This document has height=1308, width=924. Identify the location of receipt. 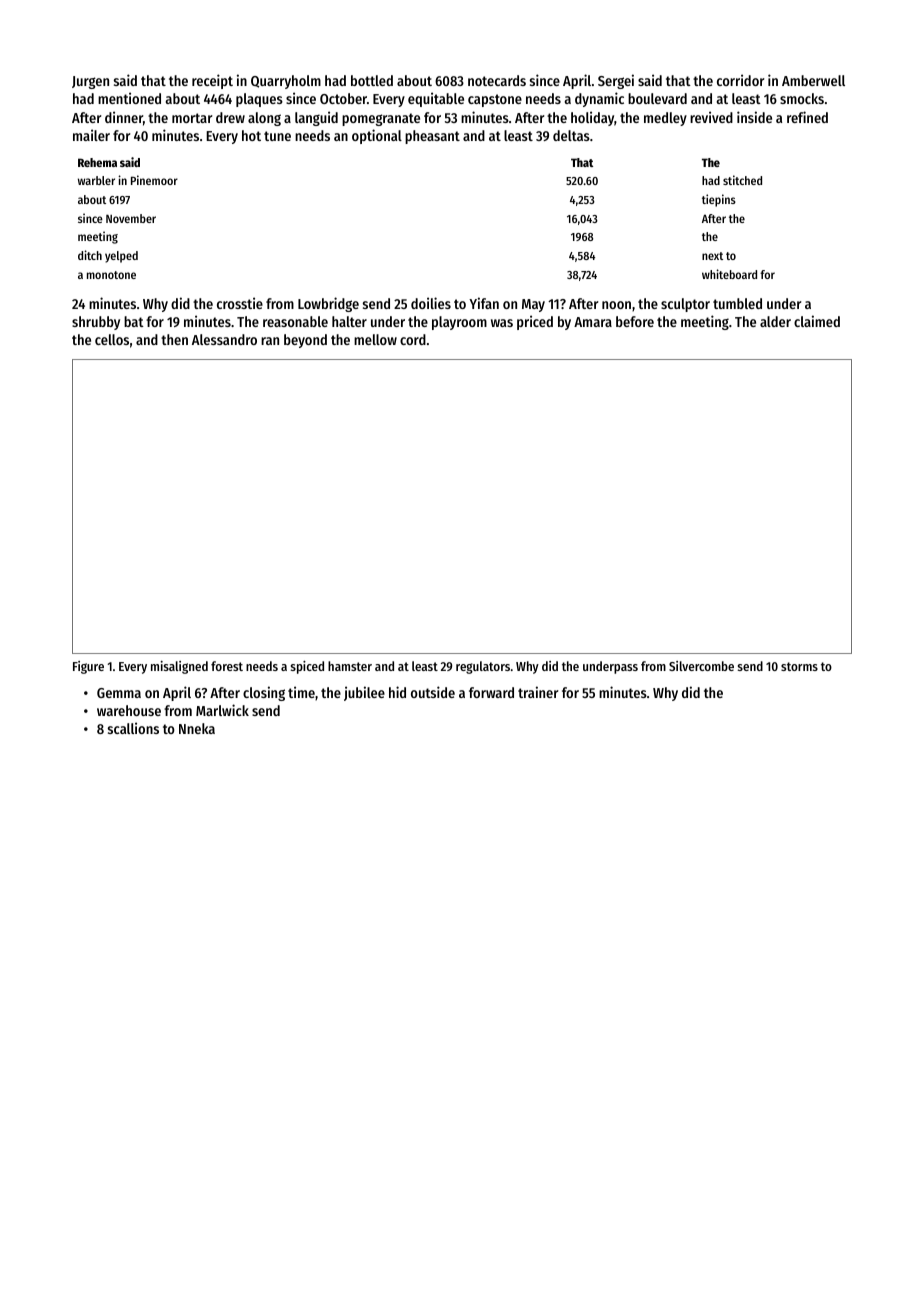
(212, 81).
